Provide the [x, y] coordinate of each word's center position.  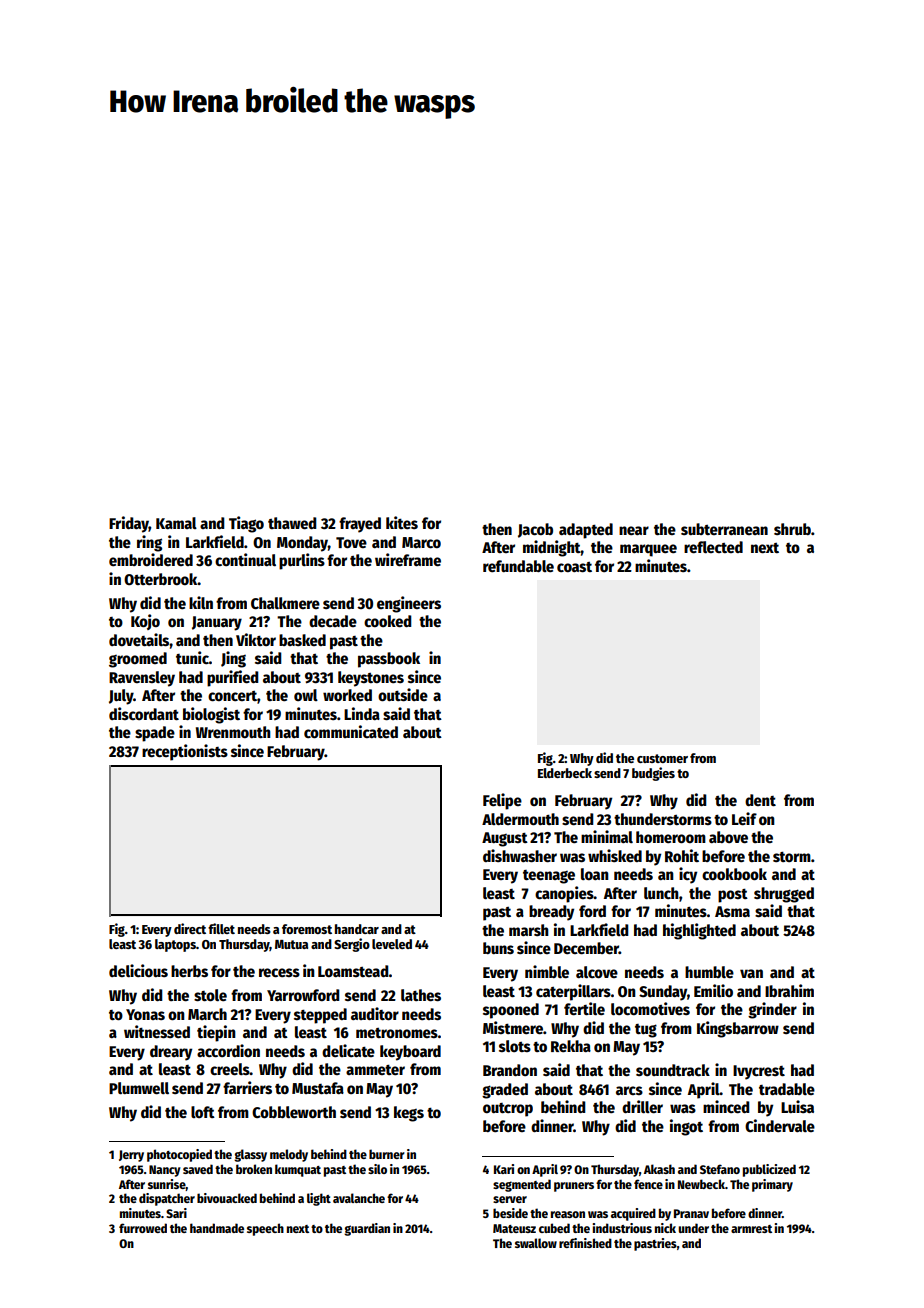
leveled [392, 944]
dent [760, 800]
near [634, 530]
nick [665, 1228]
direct [190, 928]
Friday [129, 524]
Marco [421, 543]
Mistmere [513, 1028]
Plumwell [139, 1088]
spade [155, 734]
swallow [536, 1243]
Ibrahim [789, 990]
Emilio [713, 990]
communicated [351, 732]
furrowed [143, 1228]
